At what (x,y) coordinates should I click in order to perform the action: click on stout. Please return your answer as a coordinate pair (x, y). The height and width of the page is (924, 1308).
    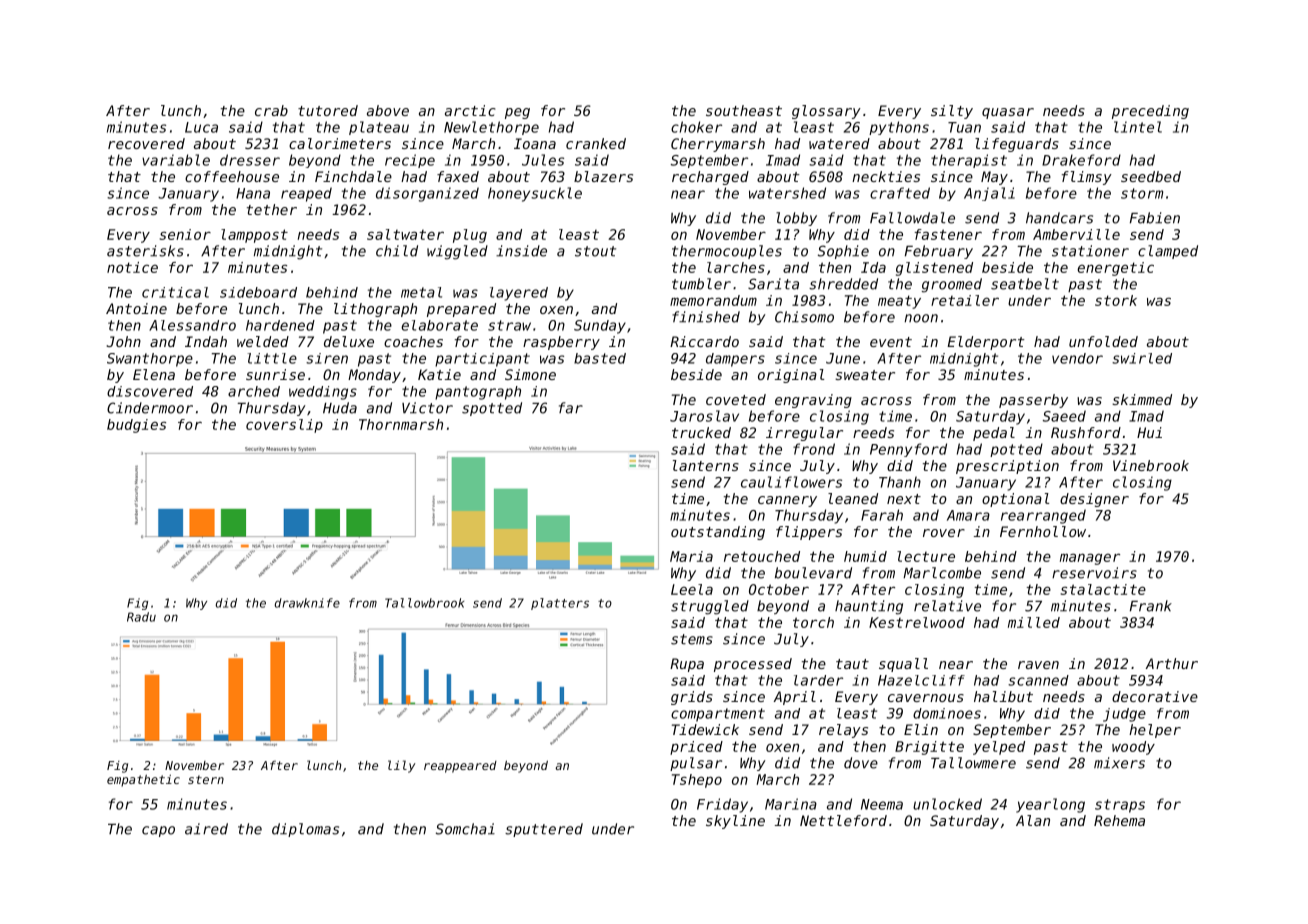
    Looking at the image, I should click on (595, 251).
